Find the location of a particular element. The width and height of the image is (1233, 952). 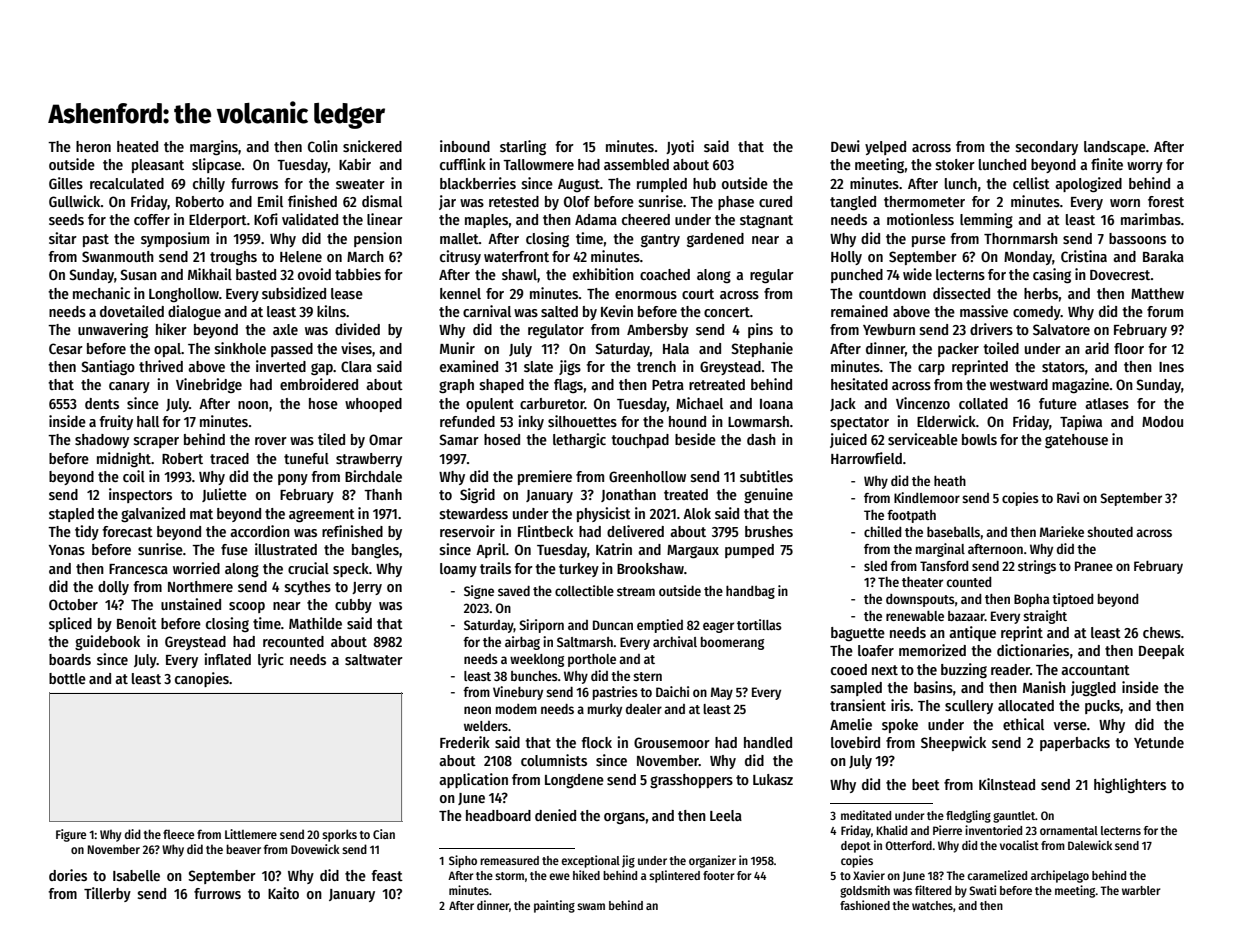

canopies is located at coordinates (202, 679).
